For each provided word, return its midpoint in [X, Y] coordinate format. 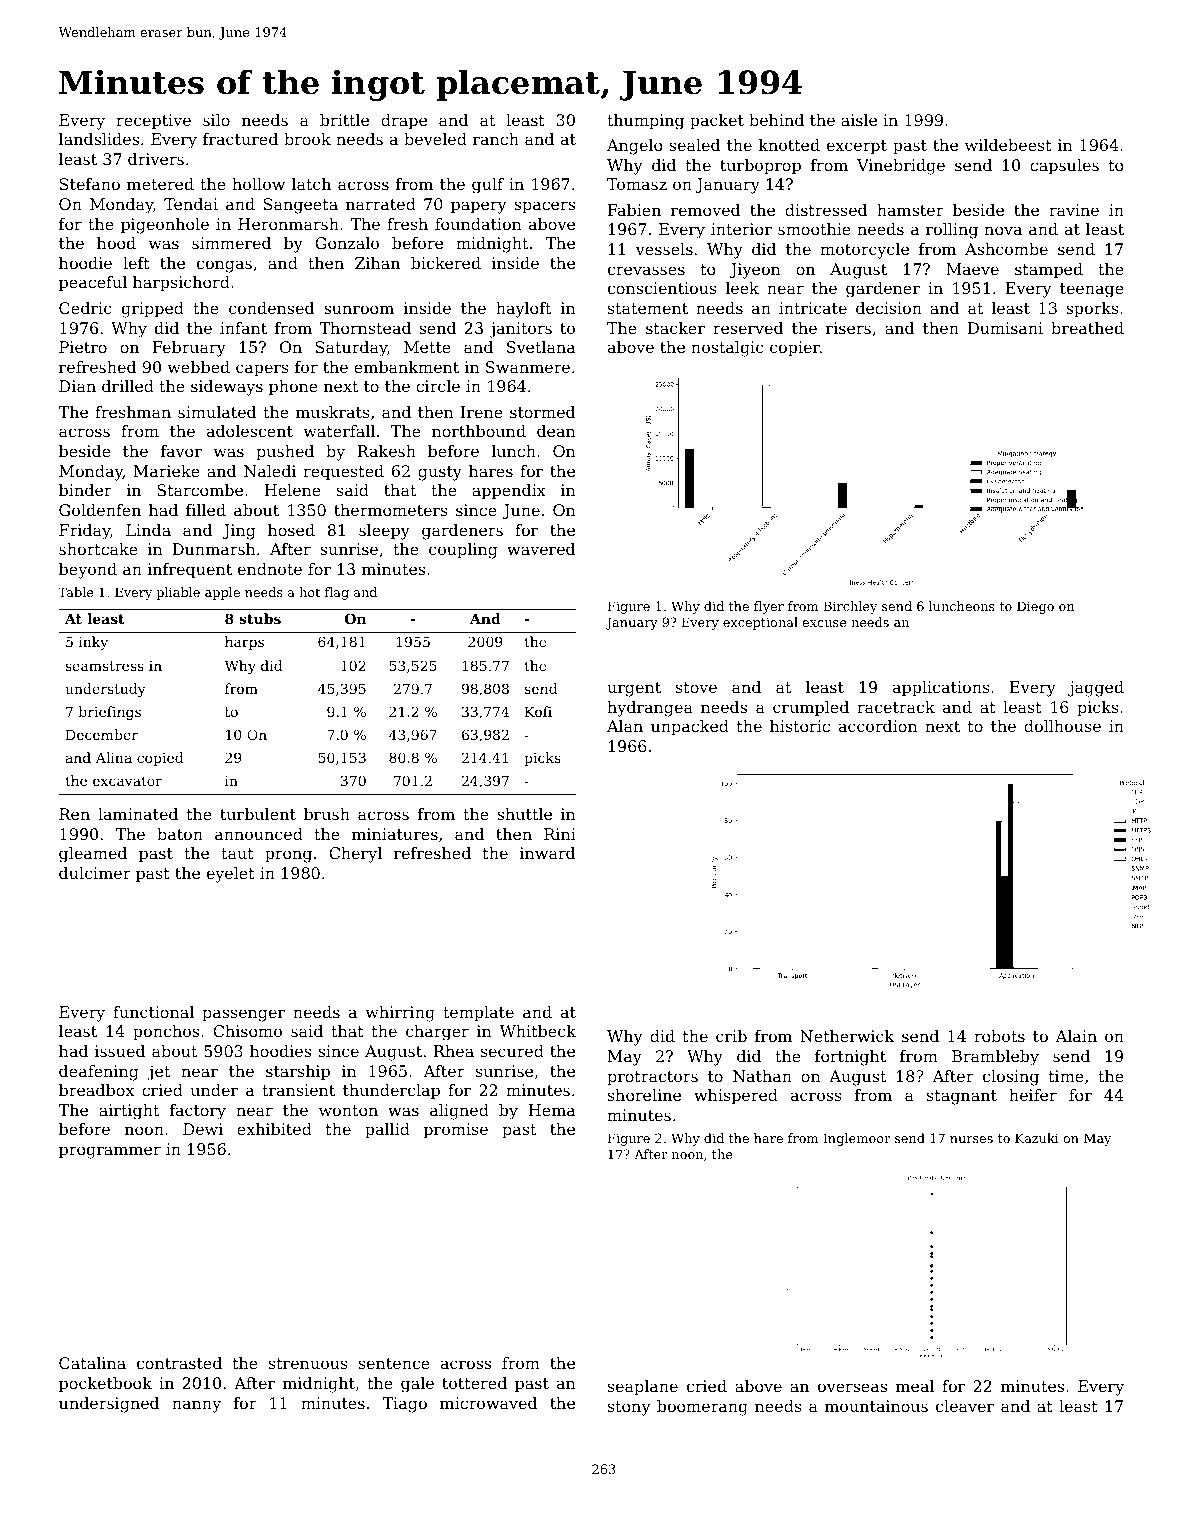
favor [181, 451]
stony [629, 1408]
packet [717, 122]
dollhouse [1062, 726]
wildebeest [1008, 145]
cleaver [965, 1406]
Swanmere [528, 367]
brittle [344, 120]
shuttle [524, 814]
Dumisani [1005, 328]
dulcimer [95, 873]
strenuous [308, 1363]
